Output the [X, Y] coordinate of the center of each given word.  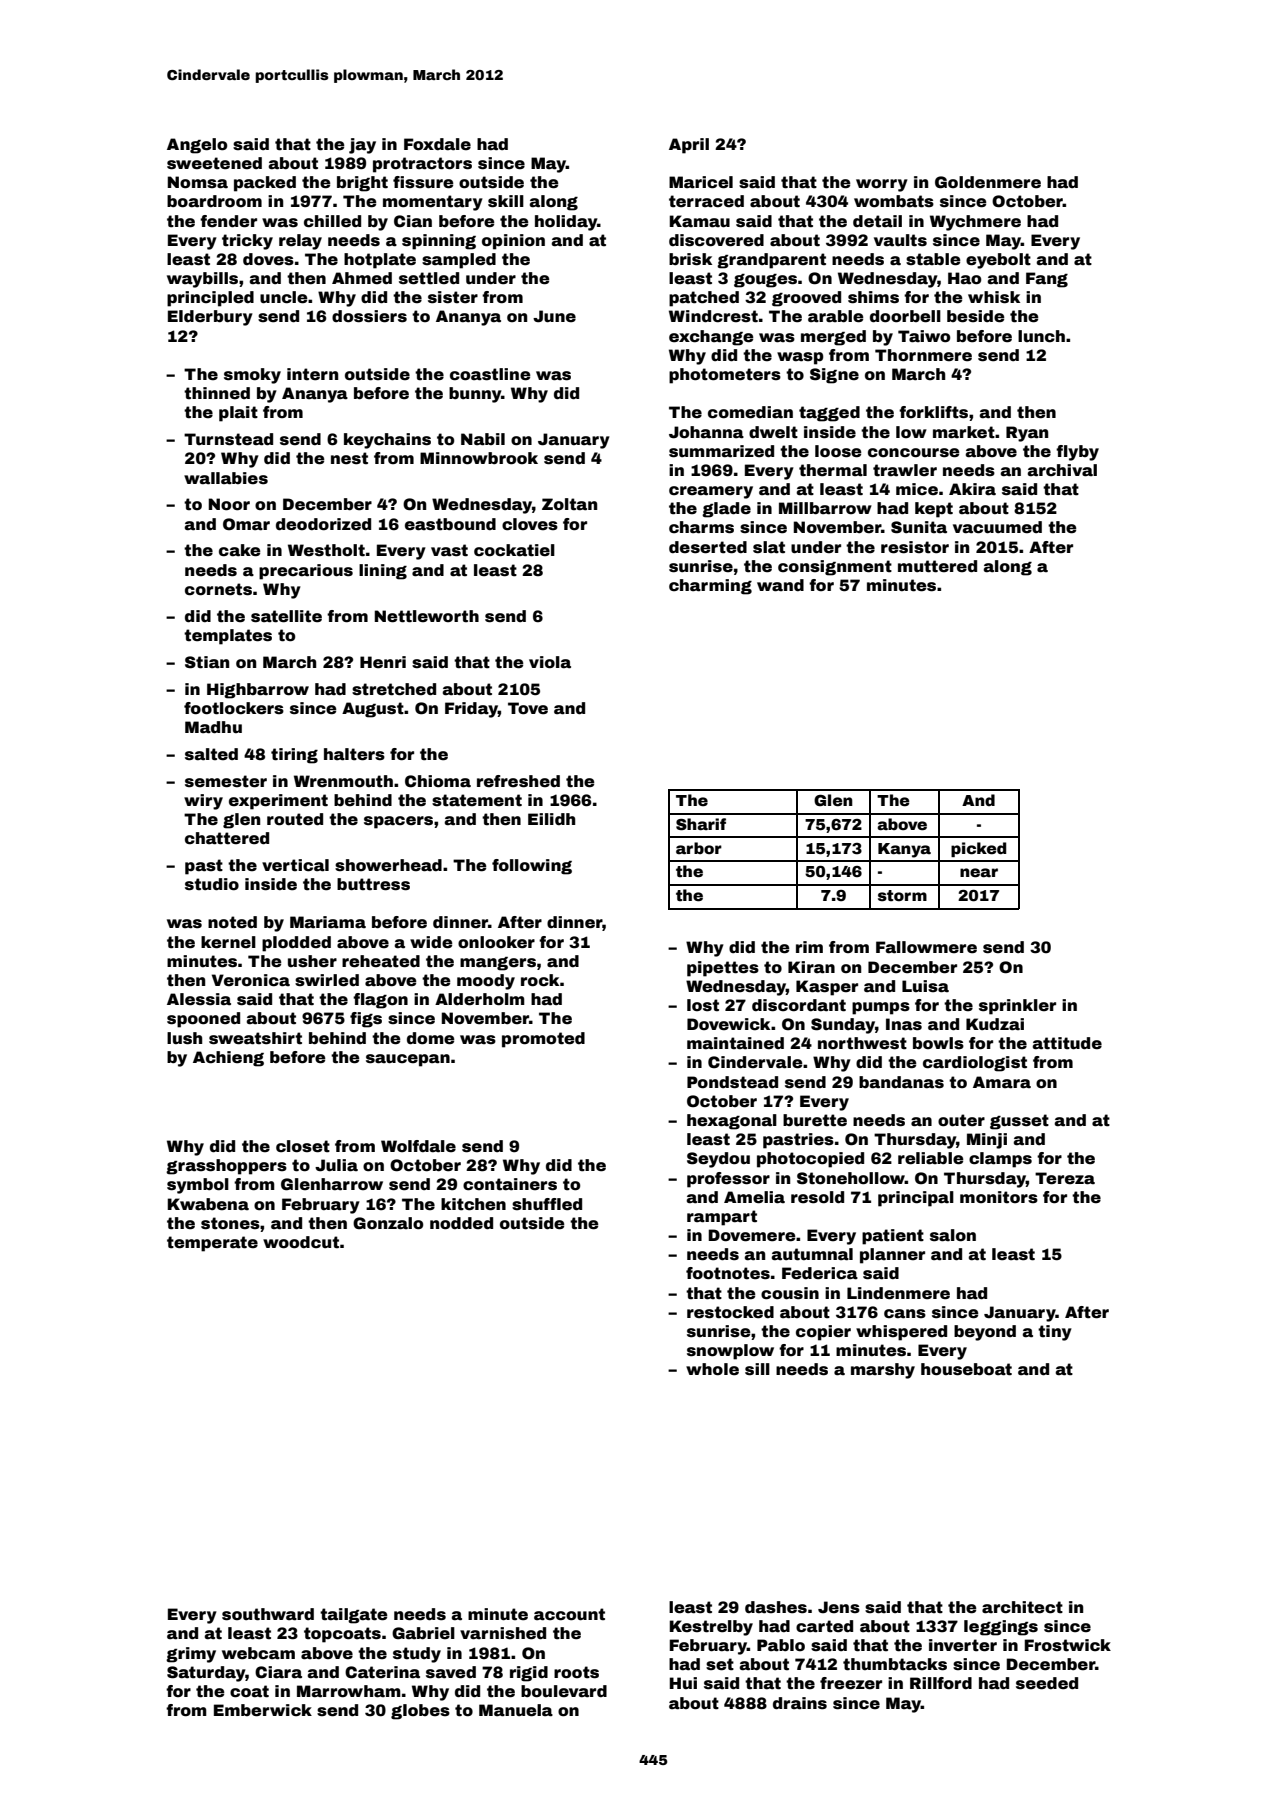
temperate [212, 1244]
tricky [247, 242]
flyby [1077, 453]
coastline [490, 374]
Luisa [925, 986]
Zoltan [569, 504]
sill [757, 1369]
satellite [286, 616]
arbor [699, 848]
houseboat [966, 1369]
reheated [381, 961]
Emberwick [263, 1710]
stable [933, 259]
